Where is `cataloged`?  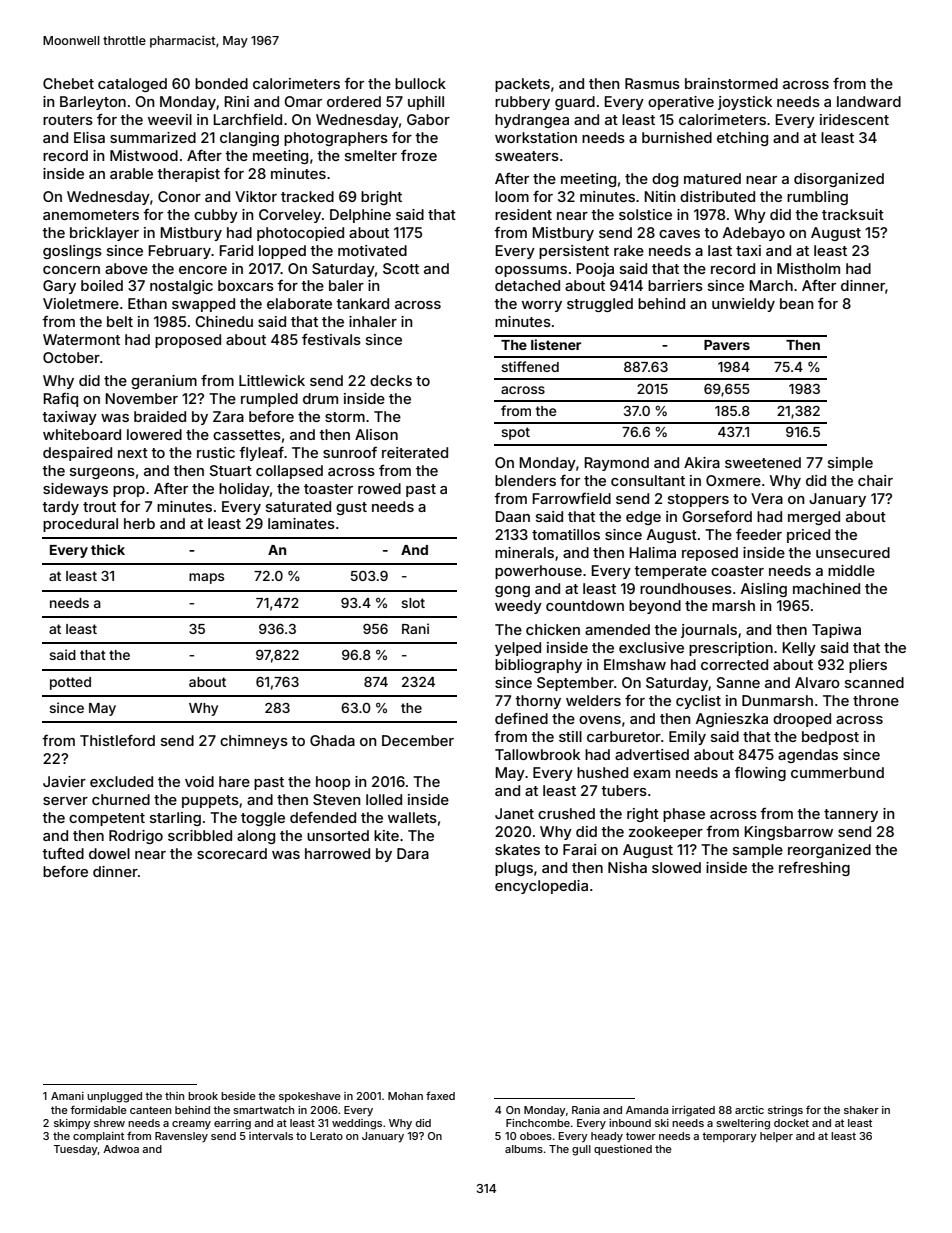 cataloged is located at coordinates (132, 85).
